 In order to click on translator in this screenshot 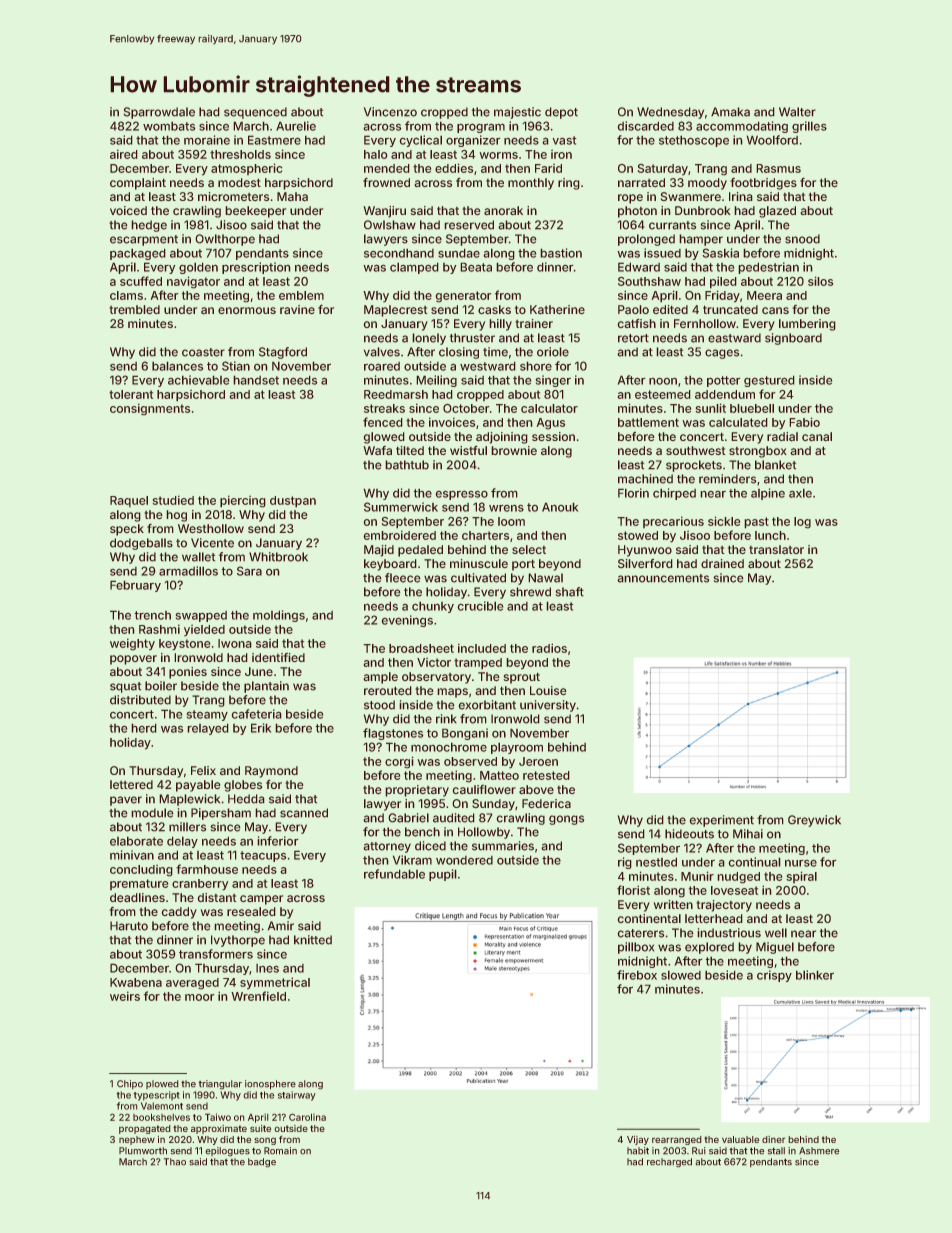, I will do `click(776, 550)`.
